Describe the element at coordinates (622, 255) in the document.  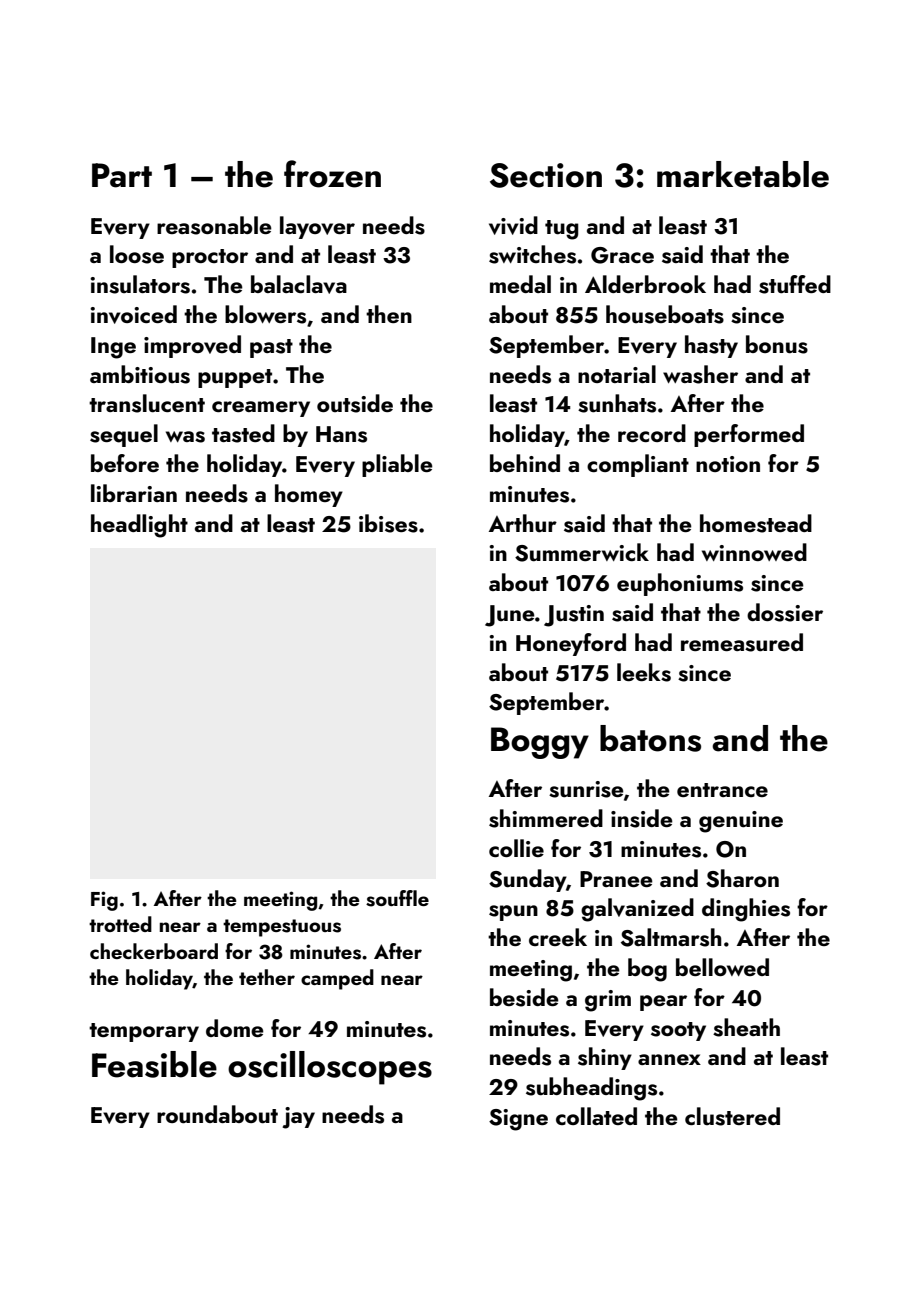
I see `Grace` at that location.
